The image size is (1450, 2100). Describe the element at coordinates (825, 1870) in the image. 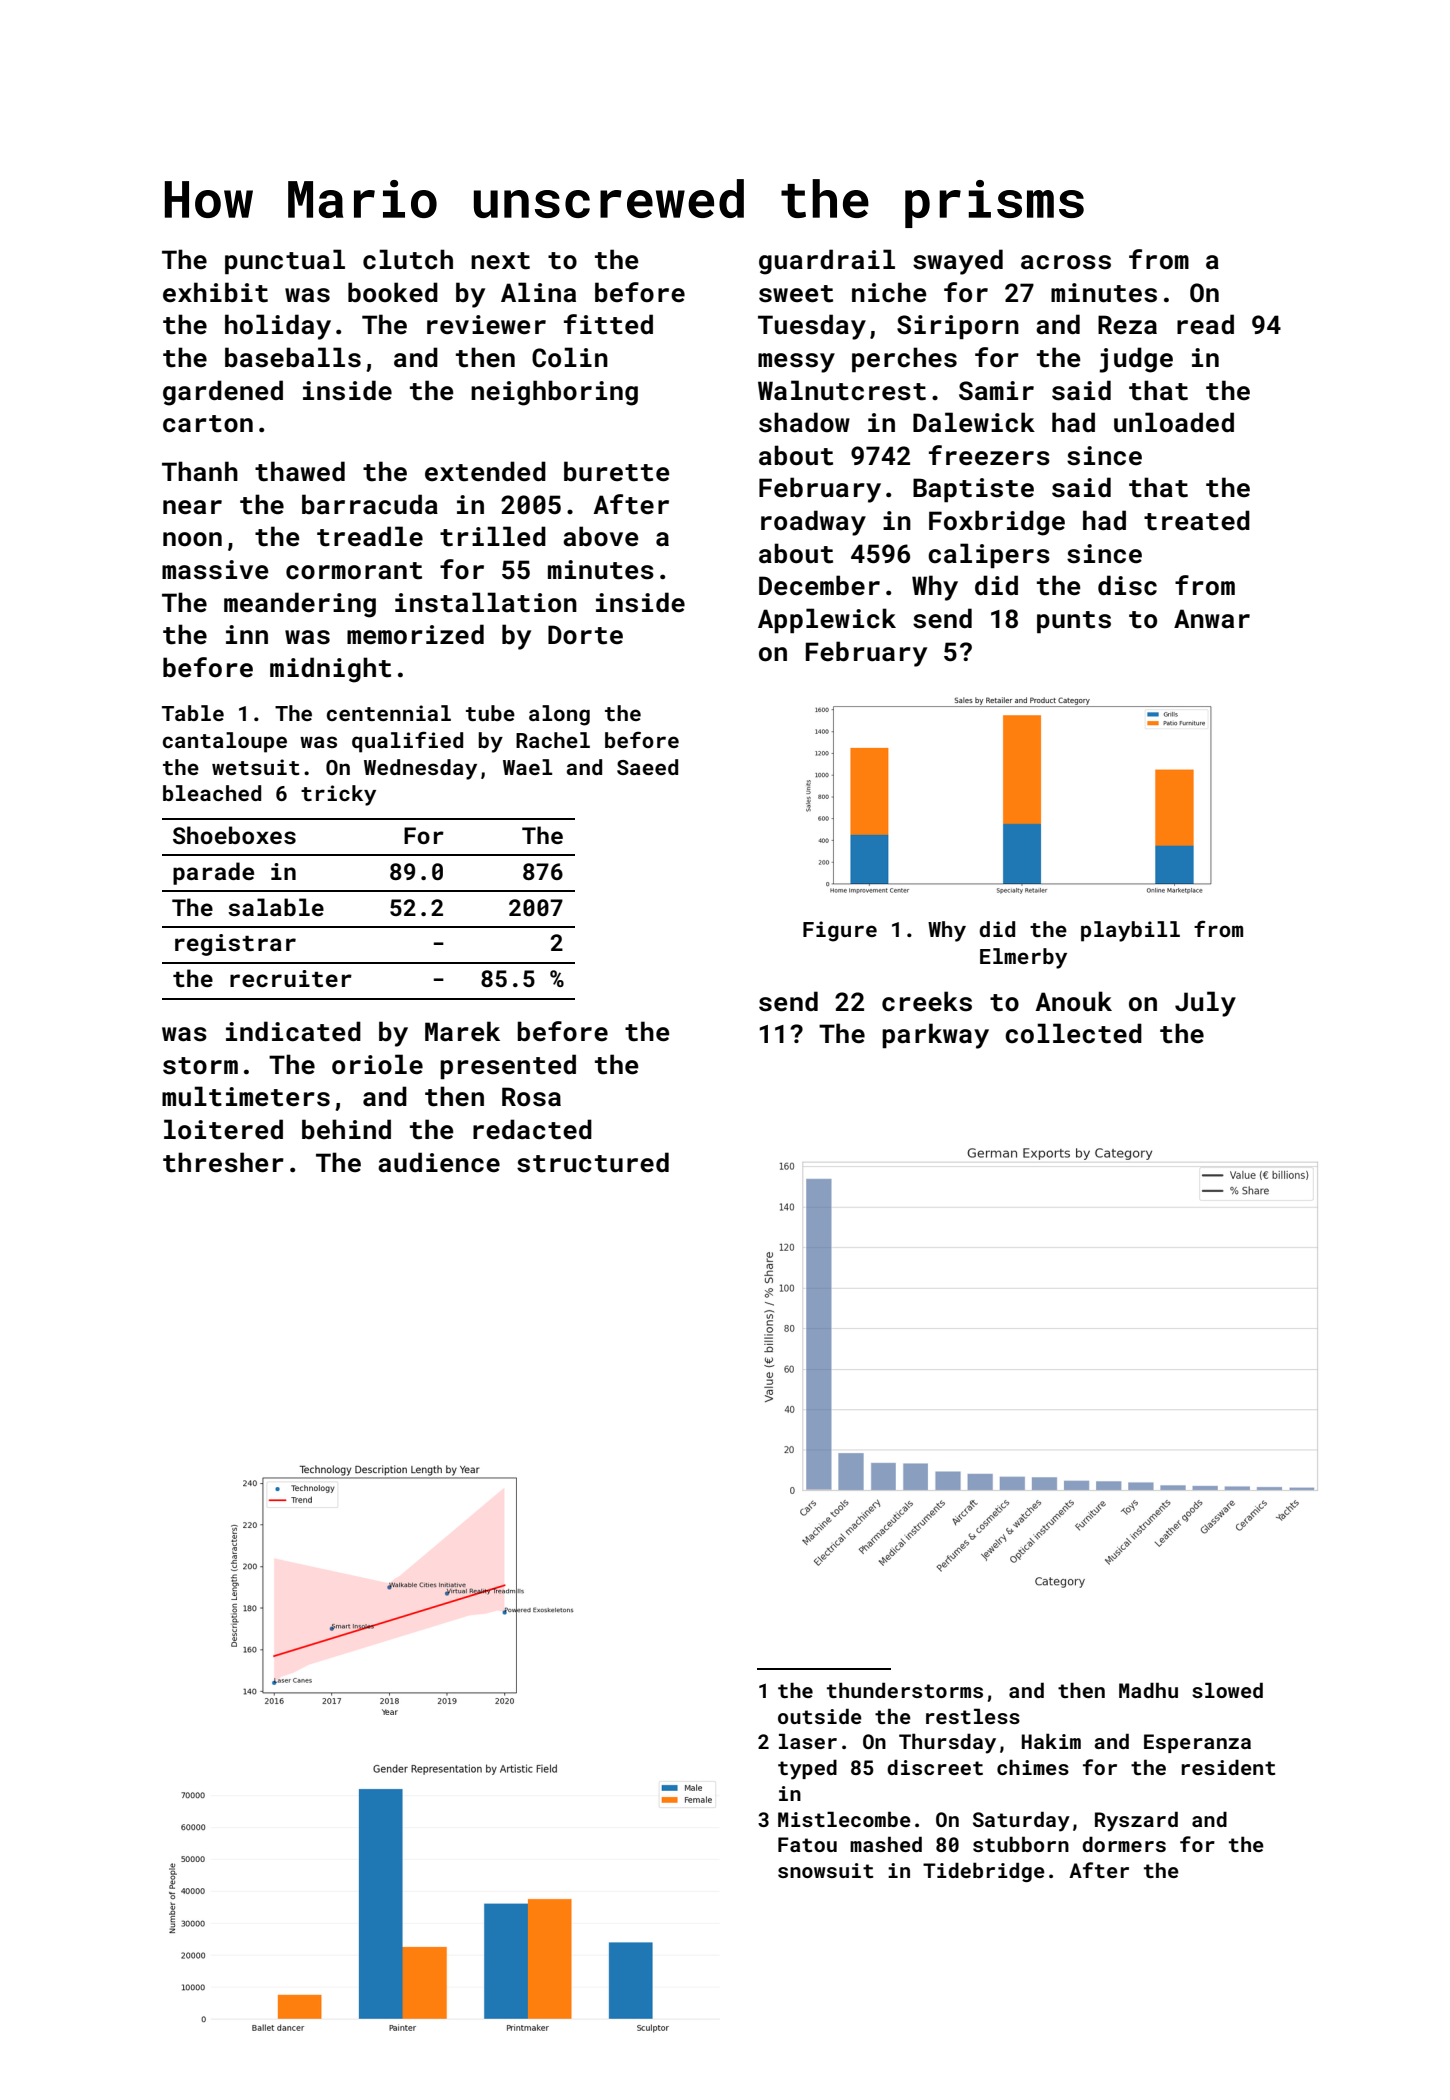

I see `snowsuit` at that location.
